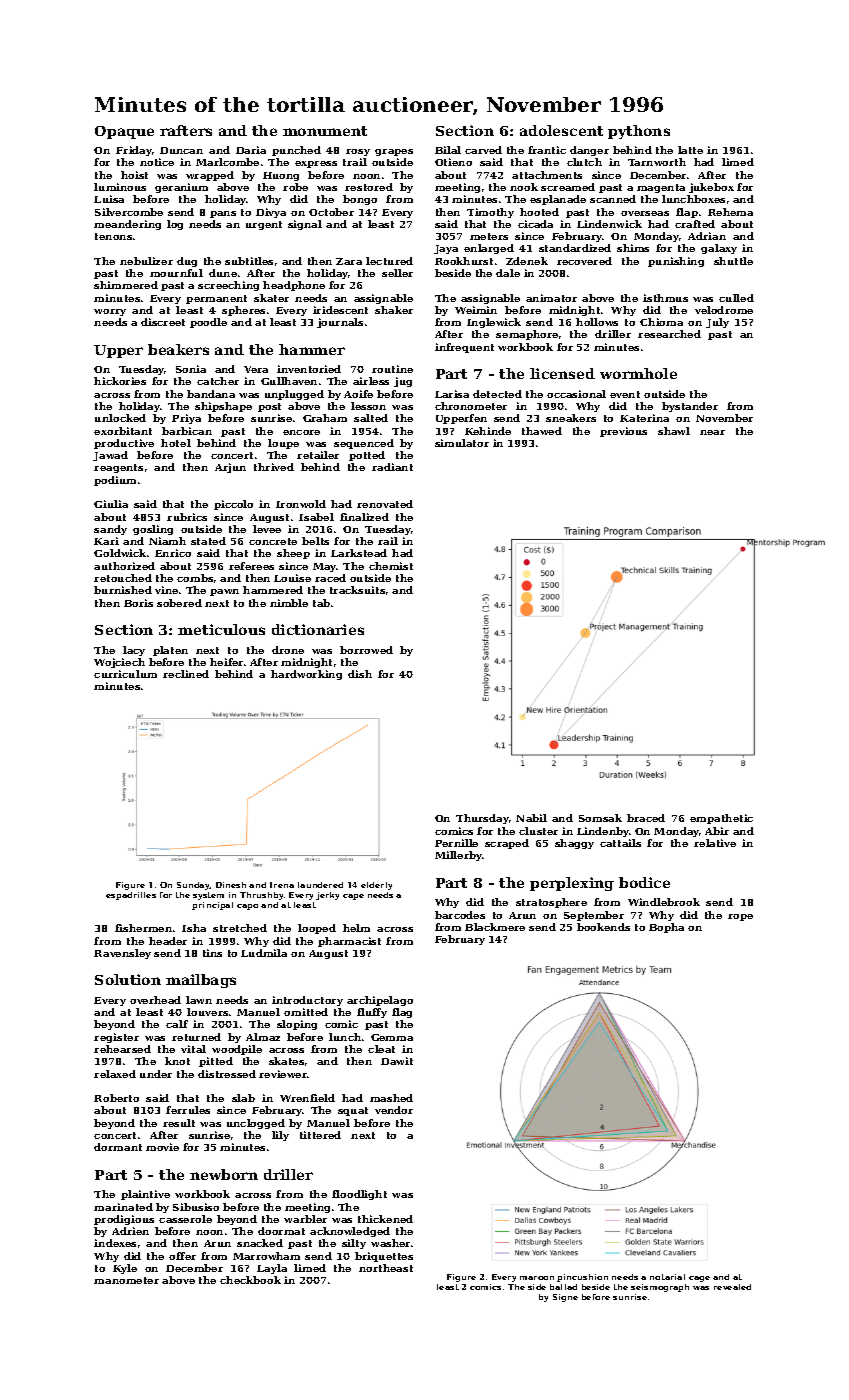 This page has height=1400, width=849. What do you see at coordinates (325, 131) in the page?
I see `monument` at bounding box center [325, 131].
